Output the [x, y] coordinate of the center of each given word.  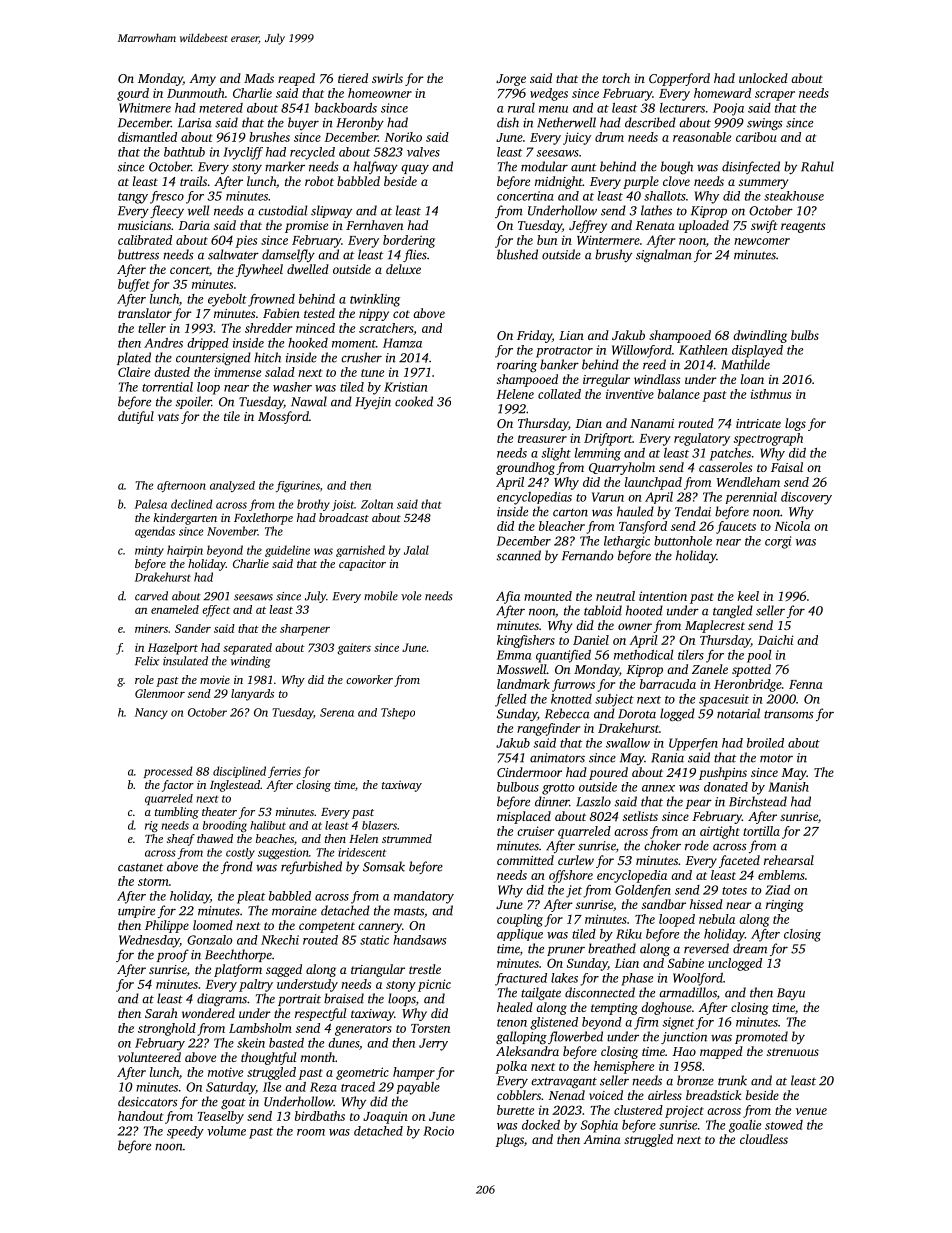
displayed [757, 351]
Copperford [679, 79]
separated [247, 649]
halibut [268, 825]
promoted [761, 1037]
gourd [133, 94]
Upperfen [693, 744]
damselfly [288, 255]
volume [226, 1131]
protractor [564, 352]
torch [616, 78]
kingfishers [526, 641]
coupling [520, 920]
